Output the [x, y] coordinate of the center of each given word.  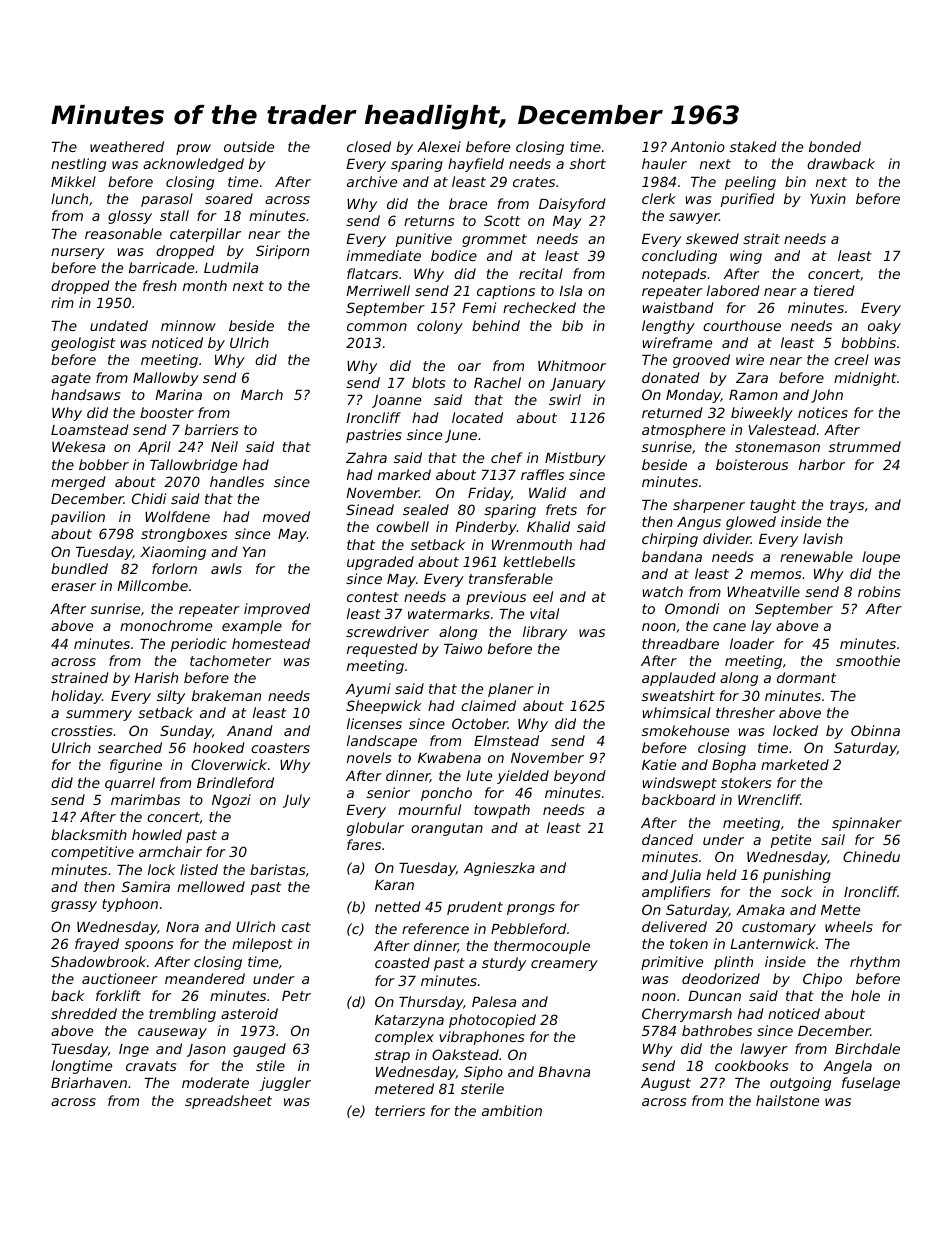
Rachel [497, 382]
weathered [127, 146]
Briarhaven [89, 1082]
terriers [400, 1110]
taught [773, 506]
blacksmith [89, 834]
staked [753, 146]
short [588, 163]
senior [388, 792]
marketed [795, 764]
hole [865, 995]
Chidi [149, 498]
